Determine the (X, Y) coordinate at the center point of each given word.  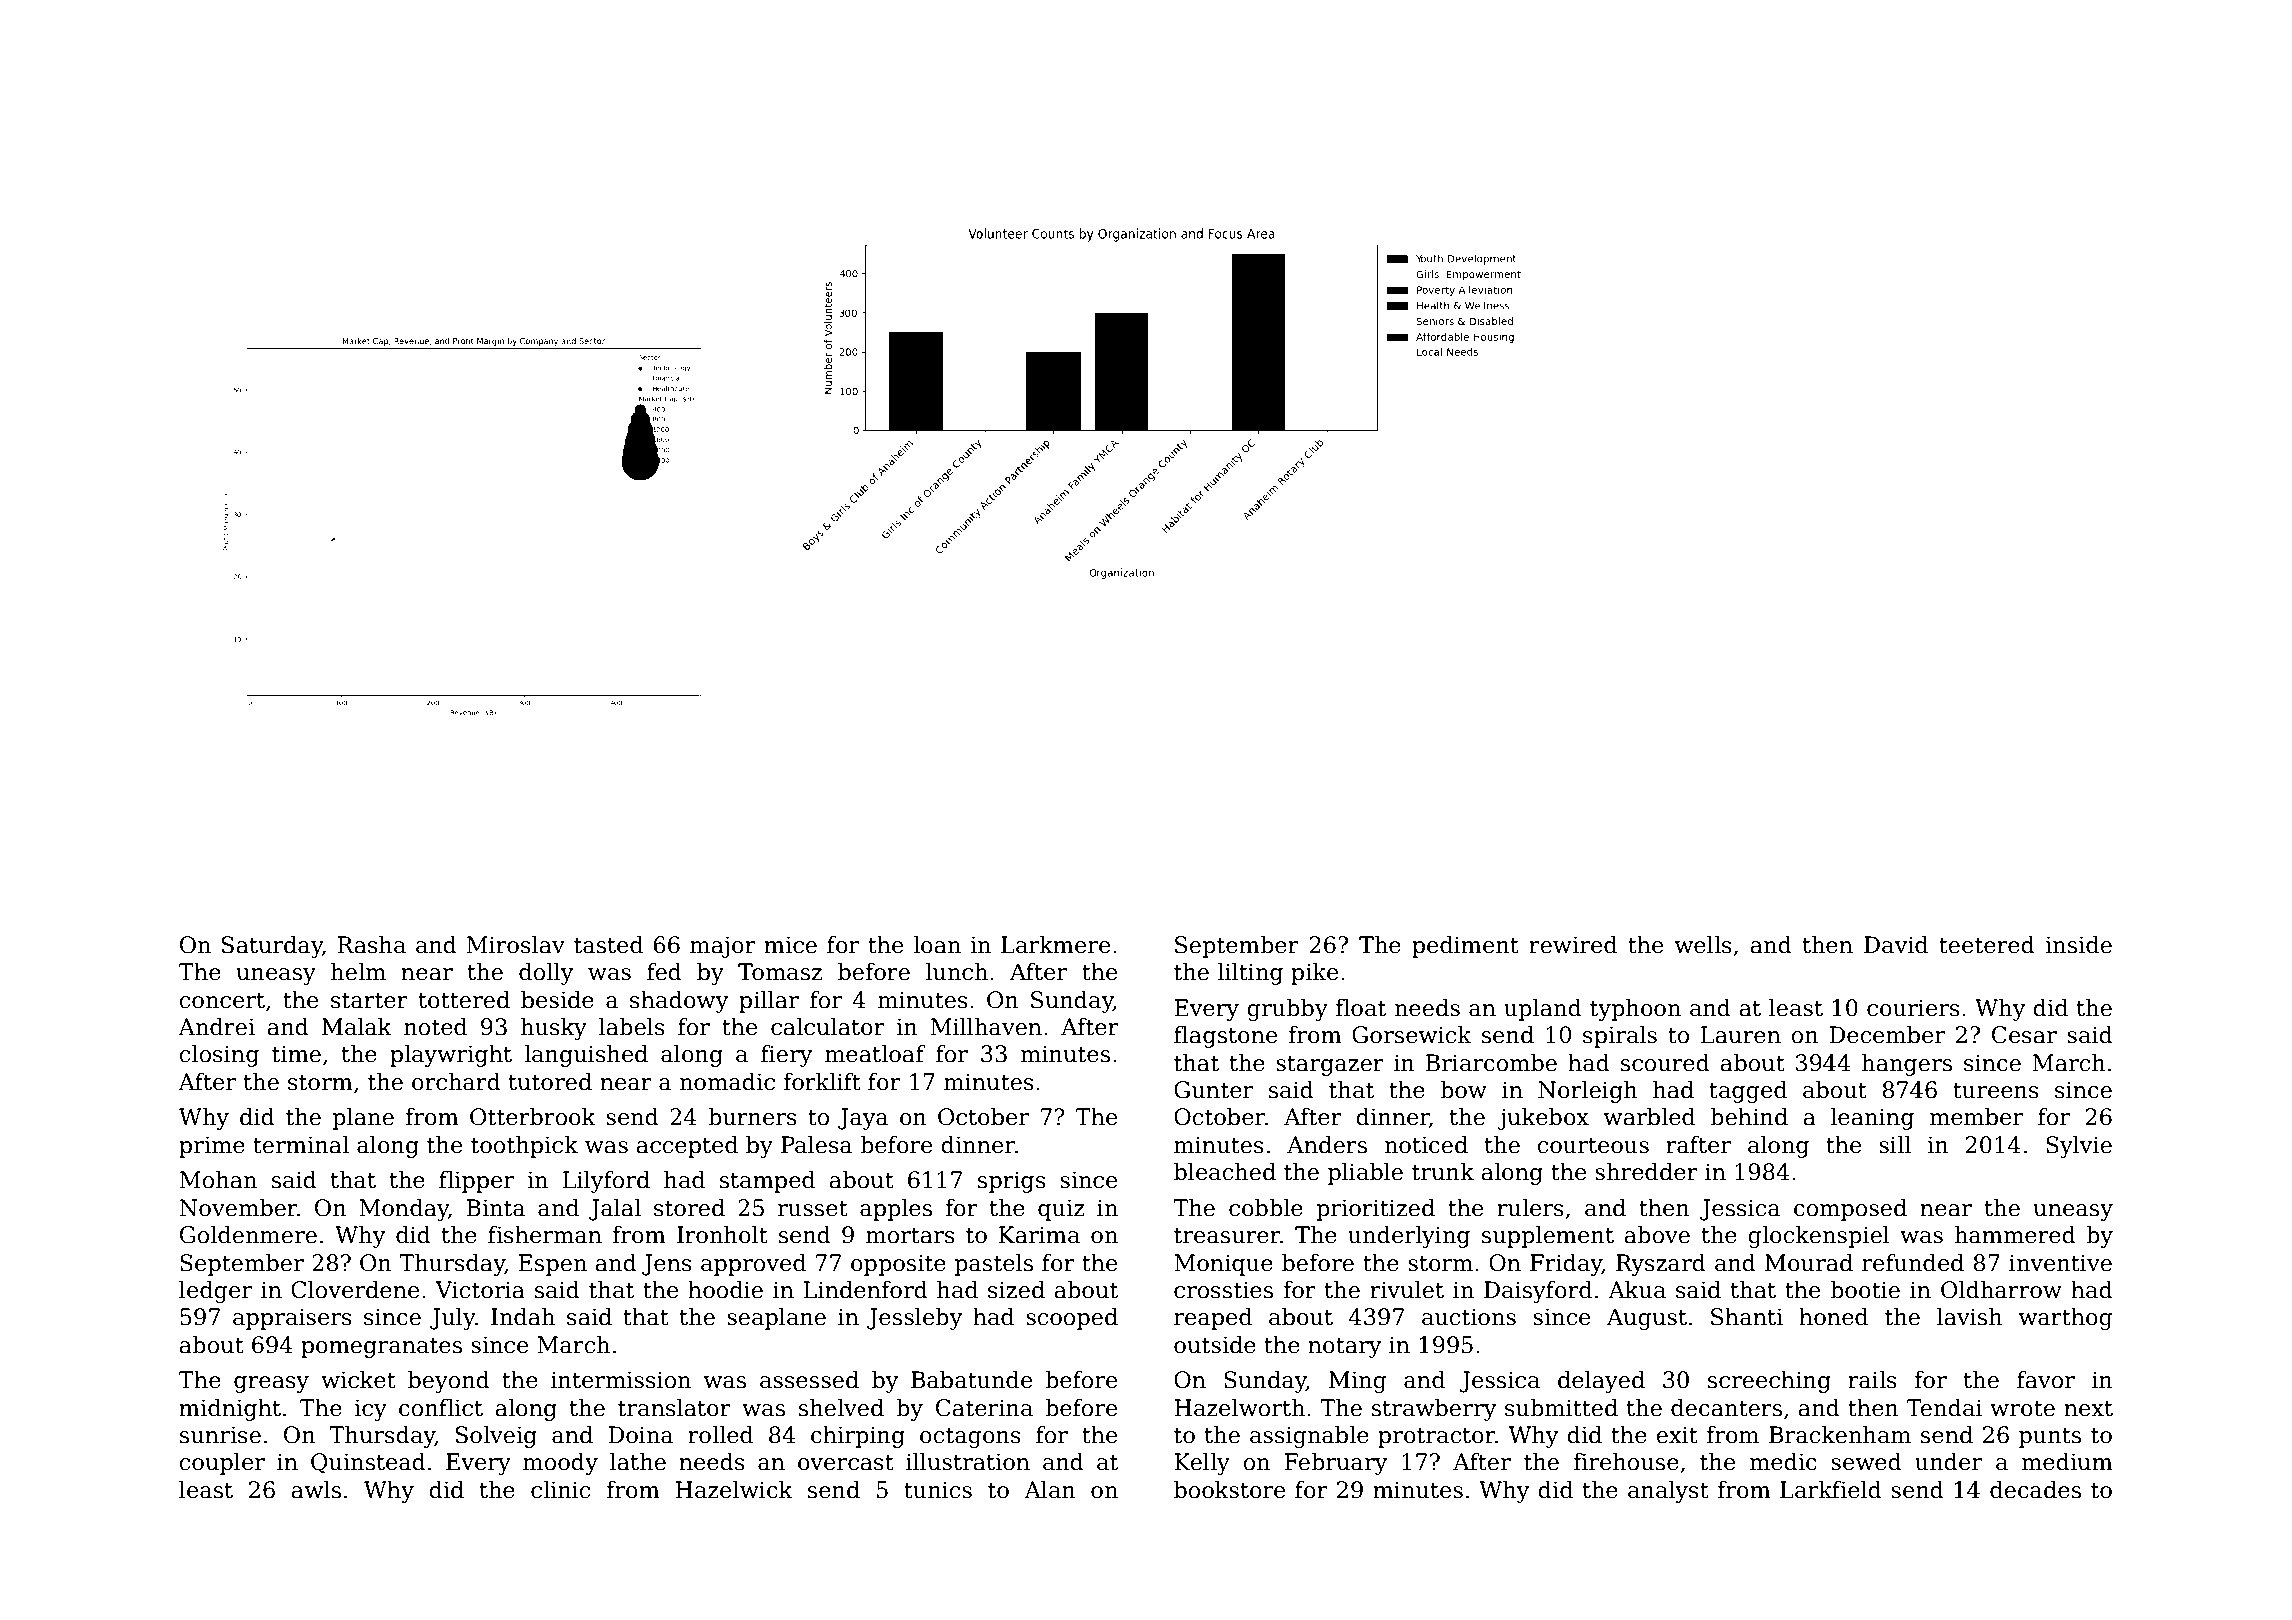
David (1896, 945)
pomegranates (381, 1348)
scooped (1072, 1319)
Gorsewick (1411, 1035)
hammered (2015, 1235)
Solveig (496, 1437)
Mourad (1809, 1263)
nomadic (727, 1082)
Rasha (371, 945)
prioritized (1376, 1210)
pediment (1465, 947)
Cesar (2024, 1035)
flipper (476, 1182)
